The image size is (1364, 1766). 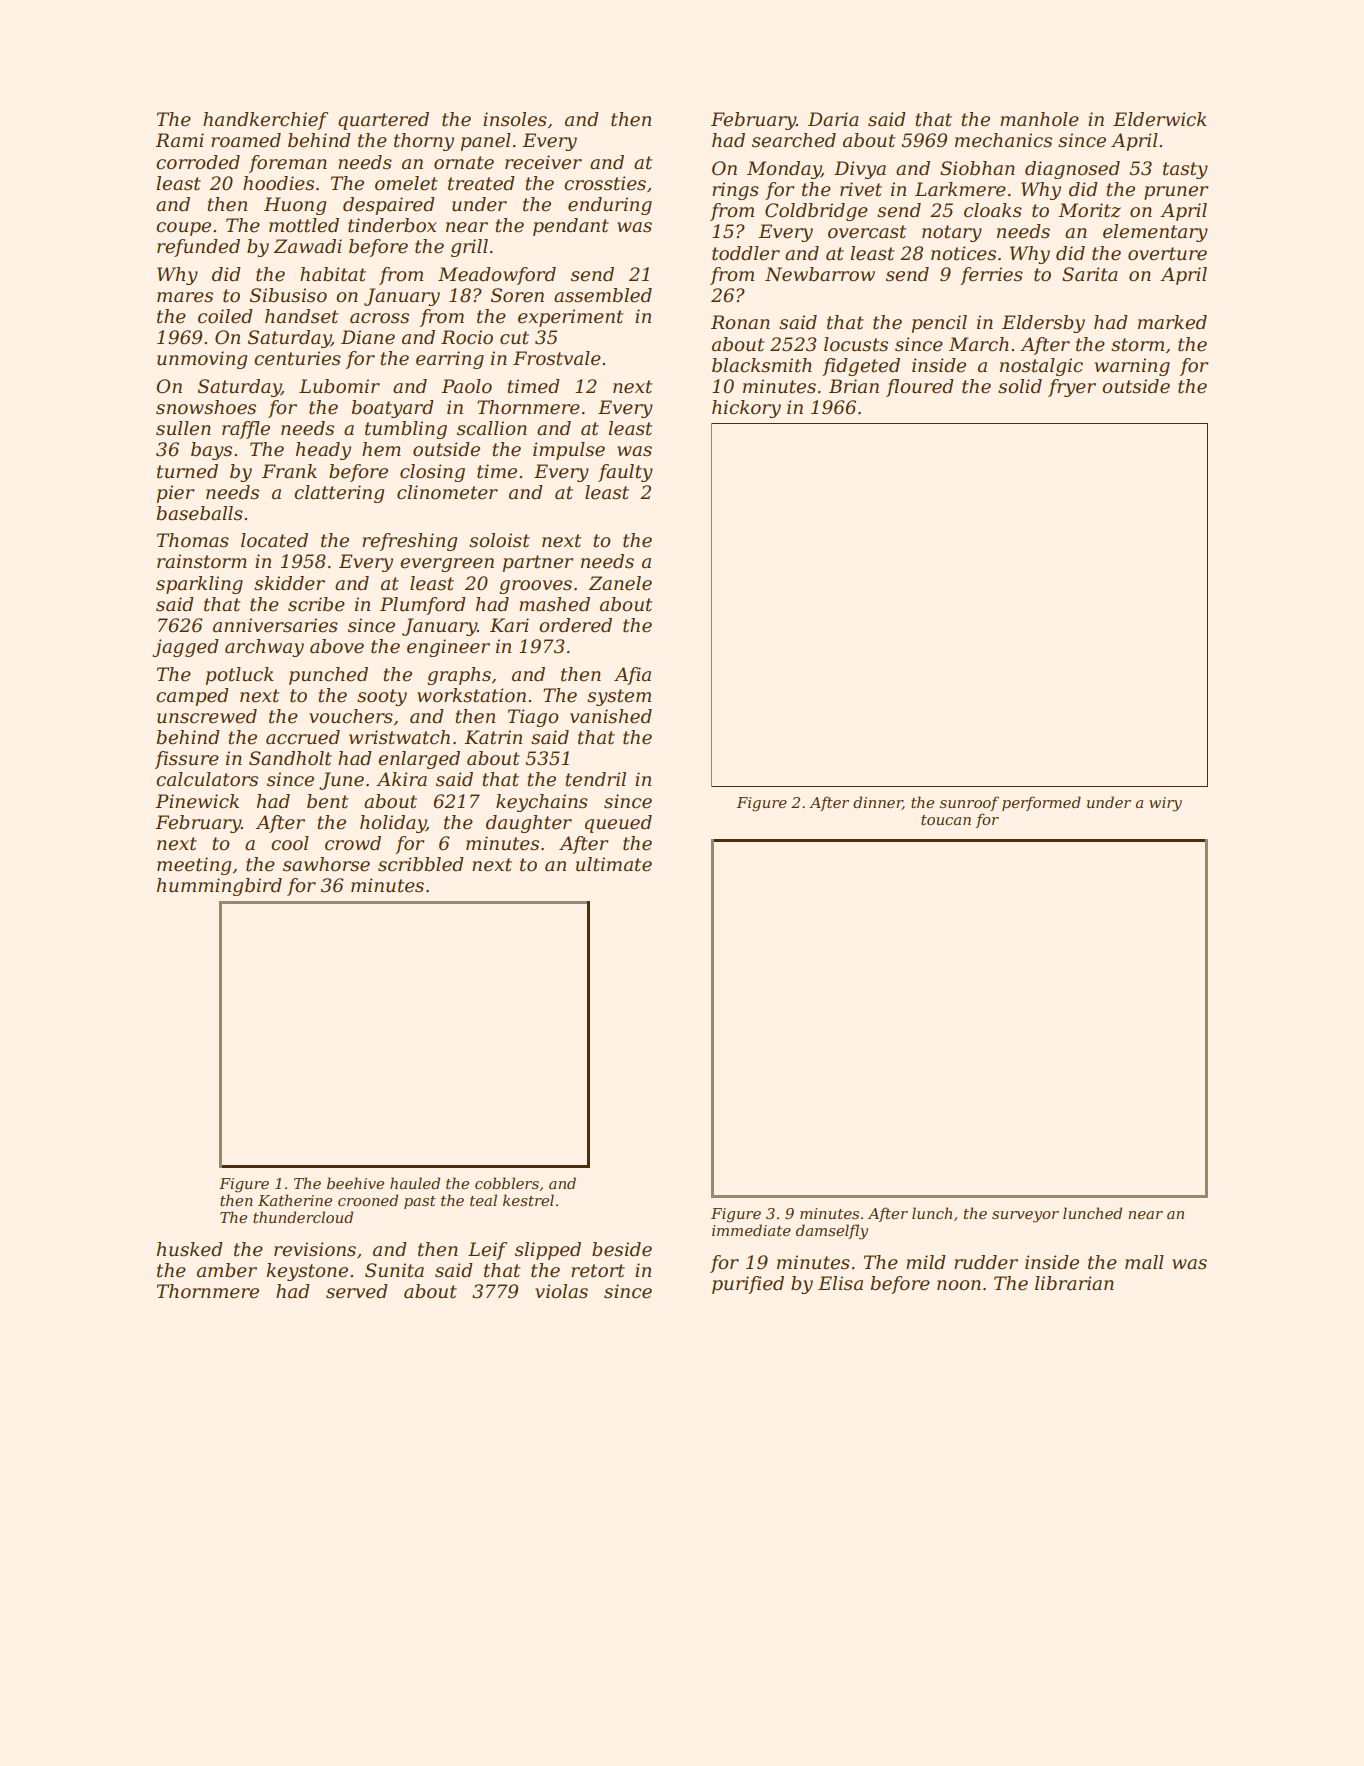 I want to click on Katherine, so click(x=295, y=1200).
